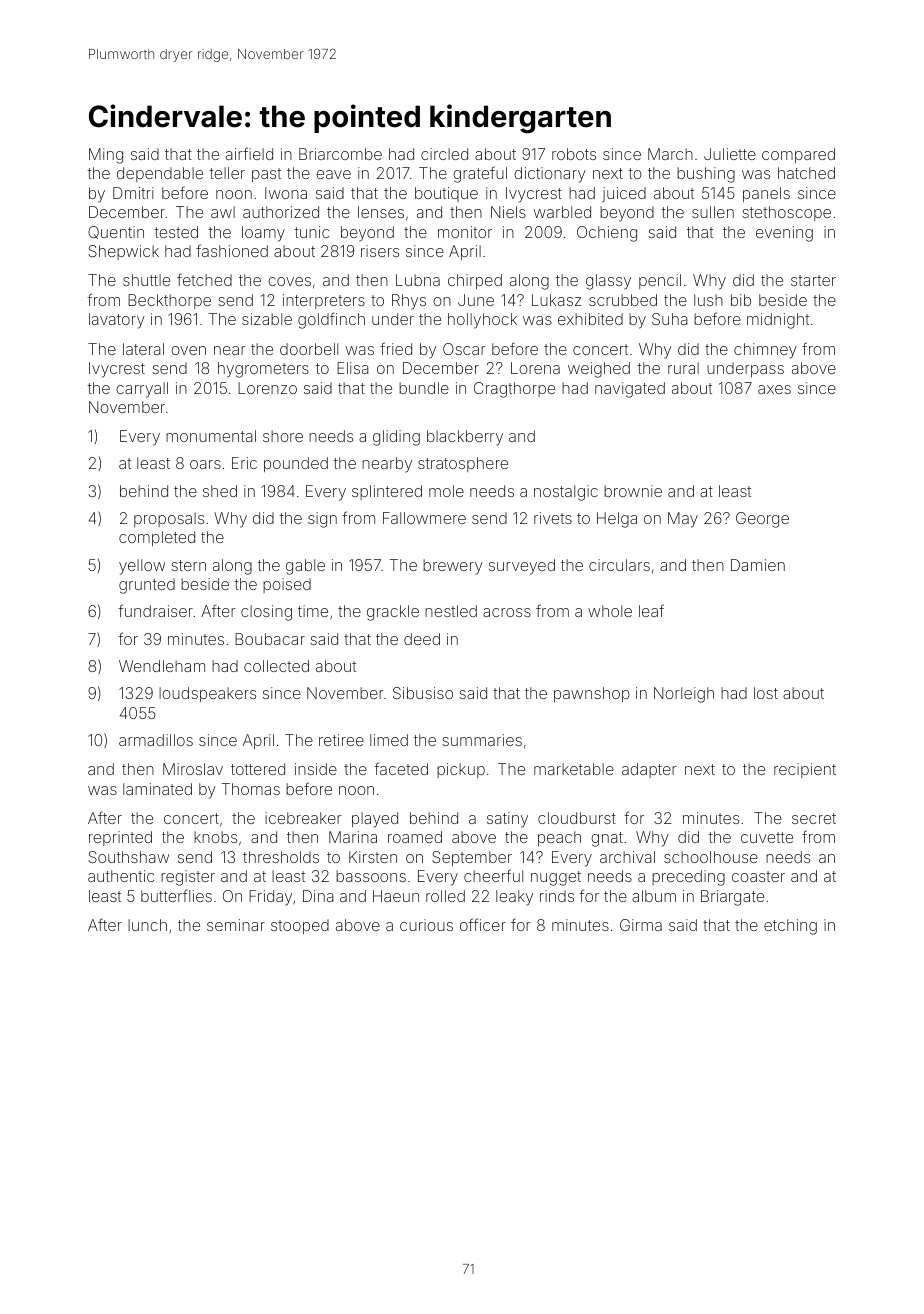 The height and width of the document is (1314, 924). I want to click on hatched, so click(806, 173).
